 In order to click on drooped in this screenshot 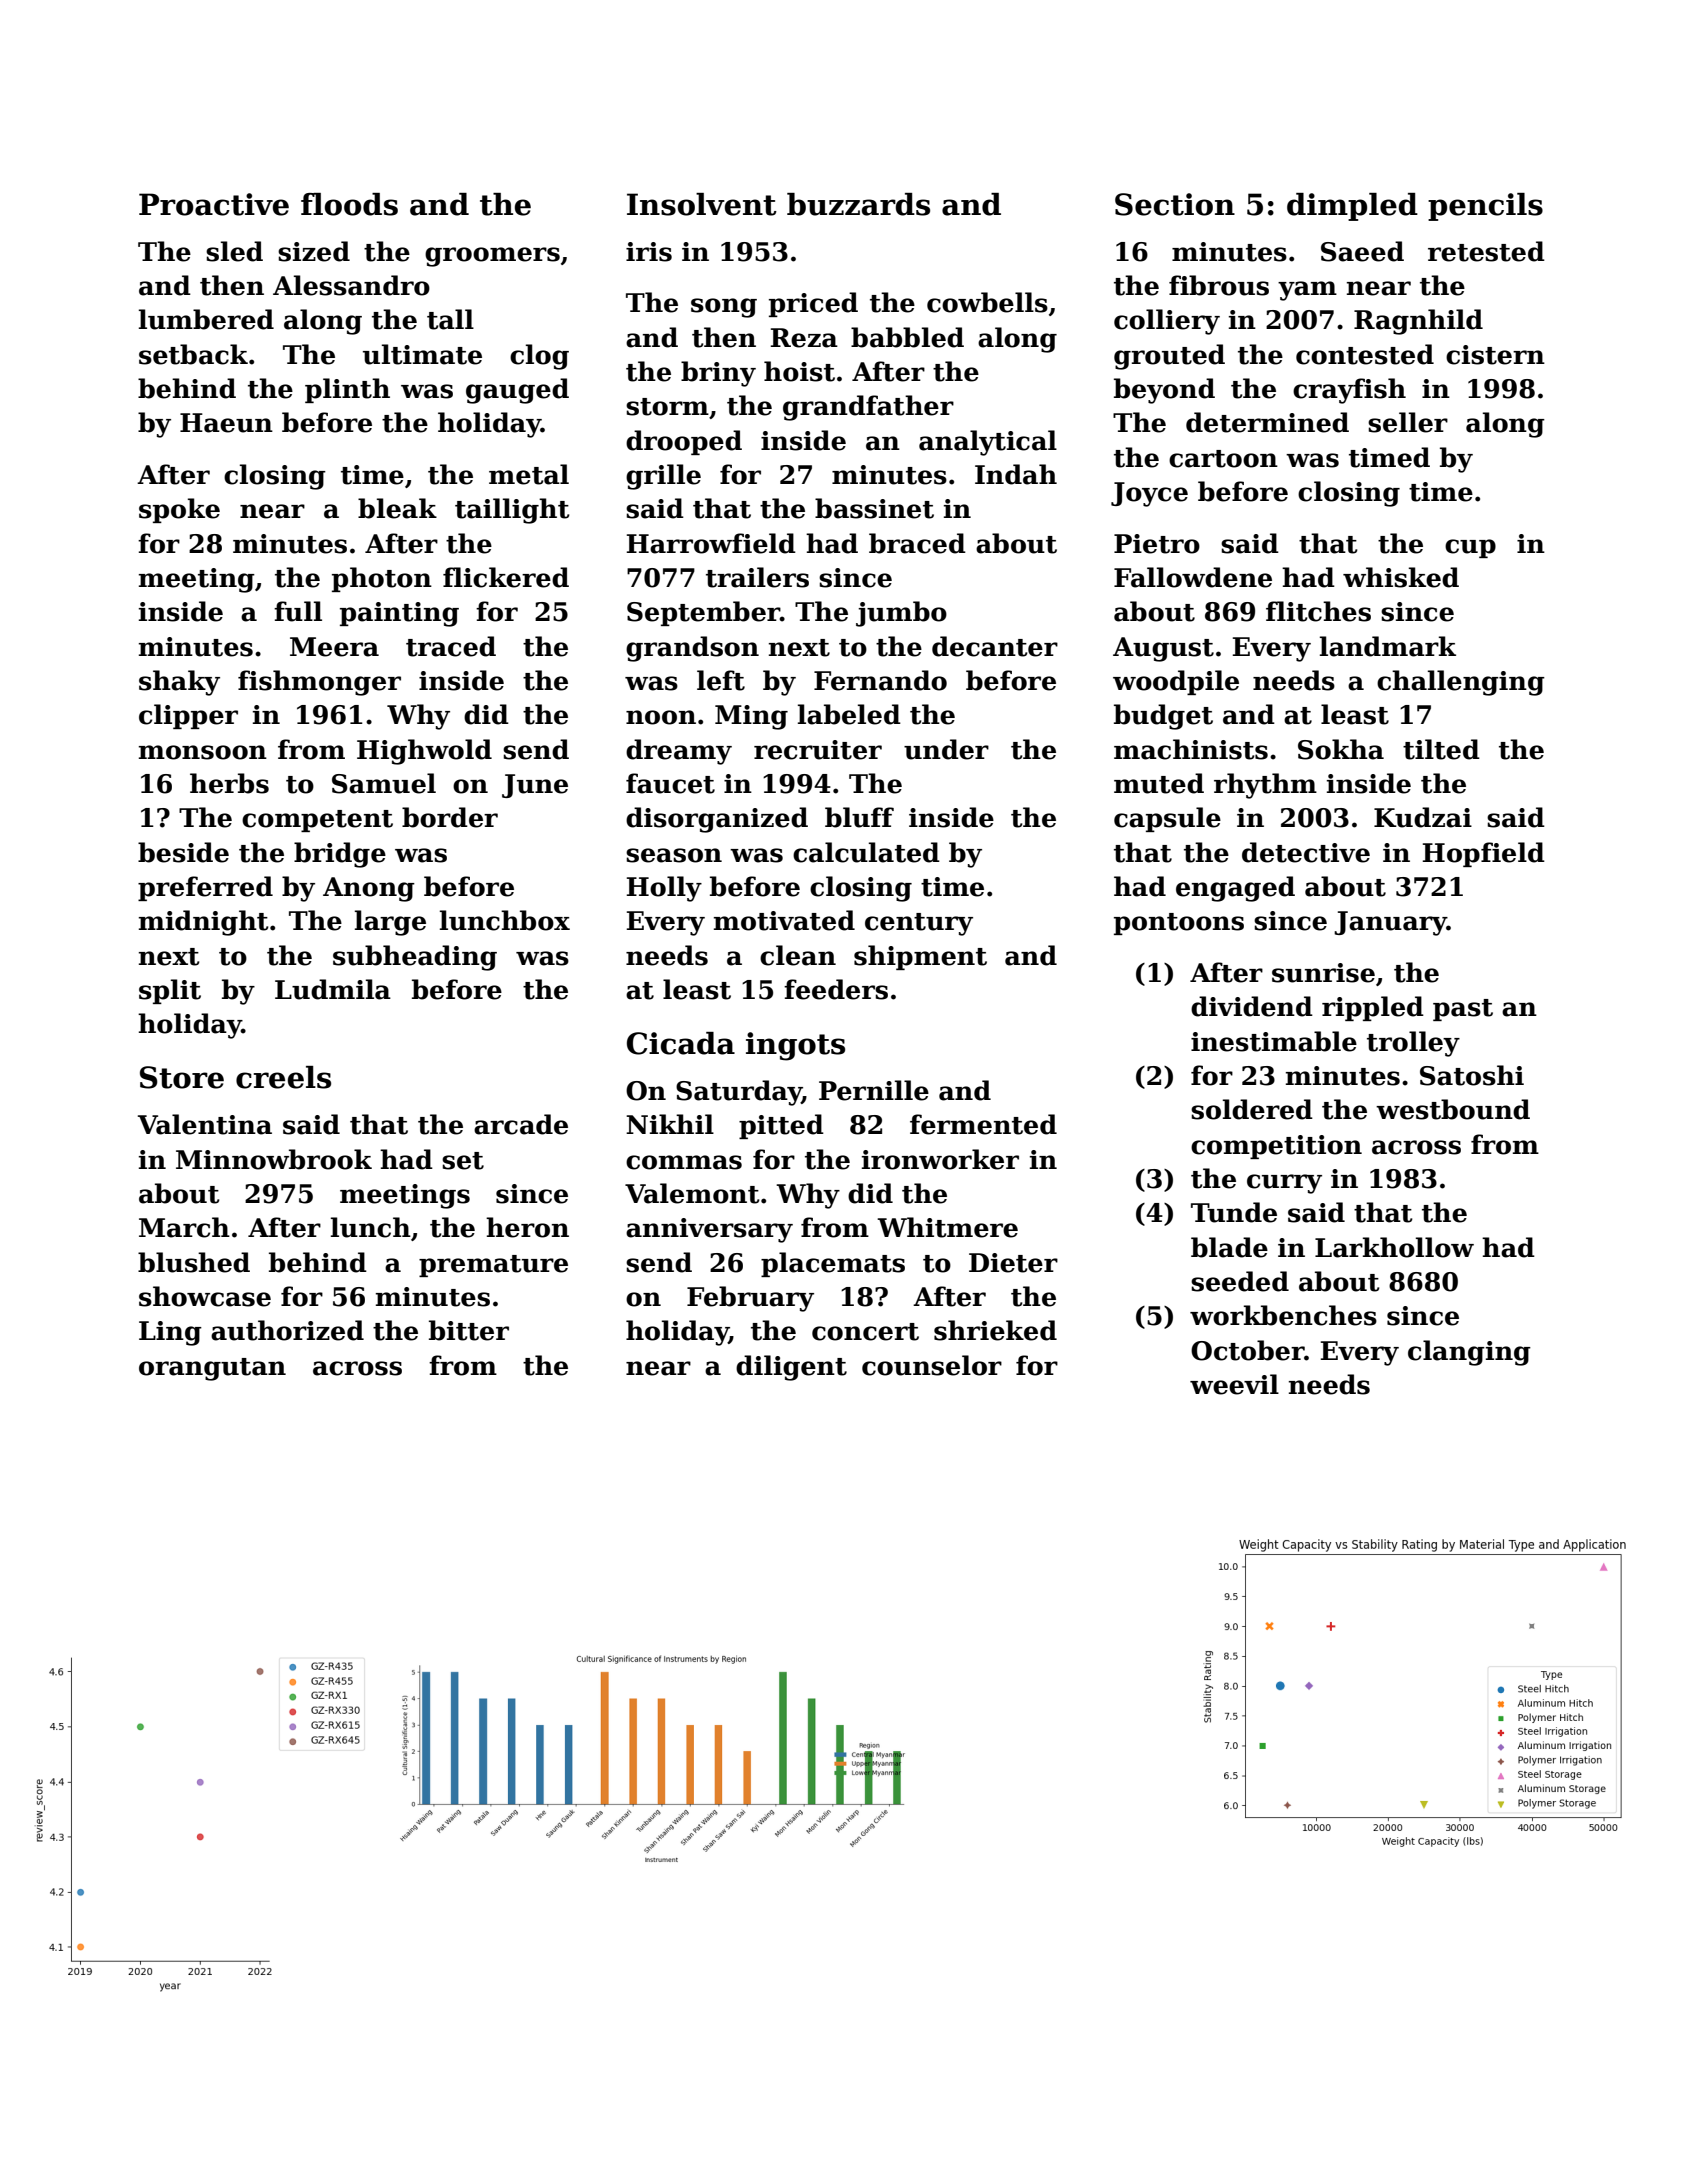, I will do `click(684, 442)`.
